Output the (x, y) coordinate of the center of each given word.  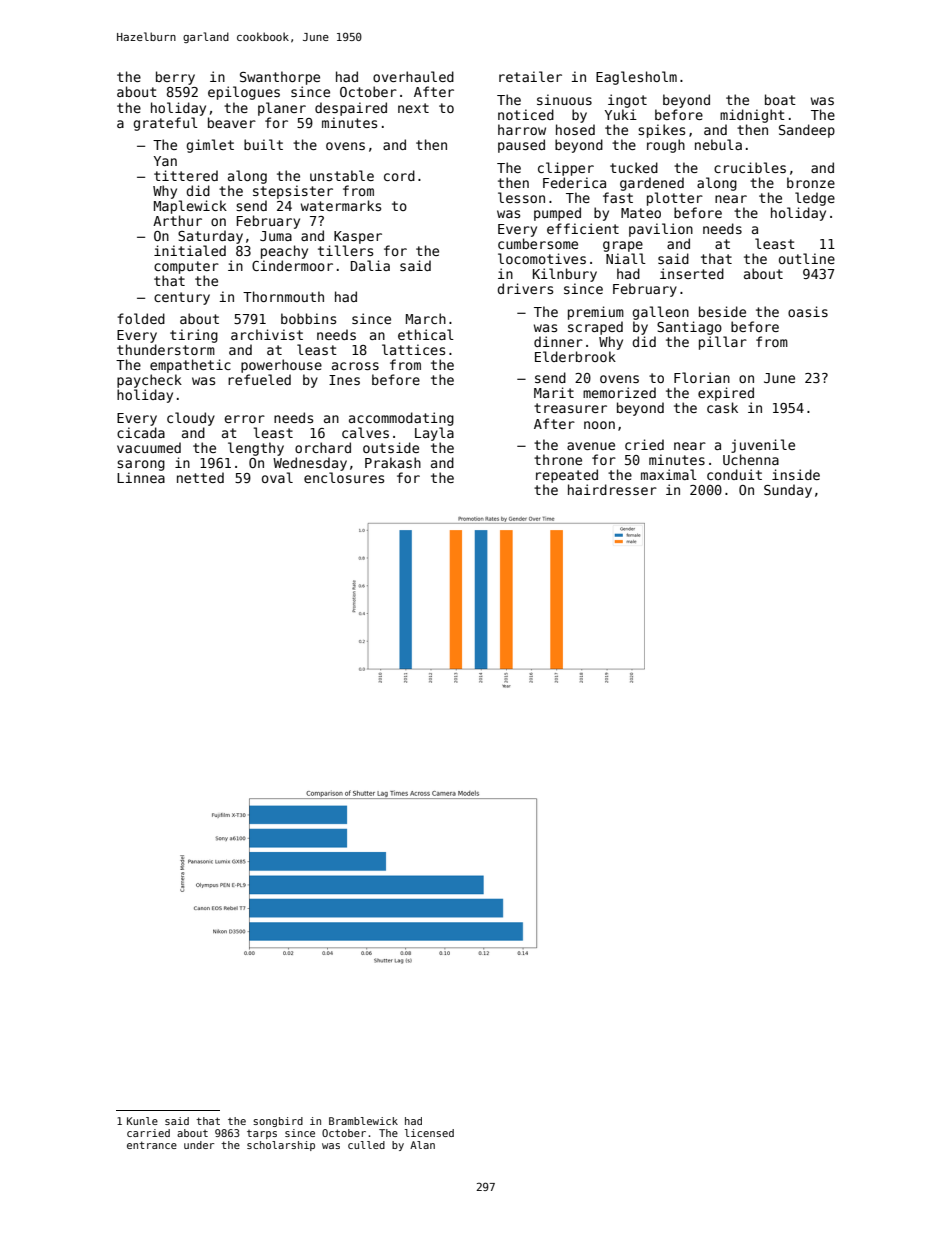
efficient (583, 228)
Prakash (393, 462)
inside (796, 474)
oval (277, 477)
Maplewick (190, 207)
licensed (429, 1133)
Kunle (142, 1121)
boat (780, 99)
